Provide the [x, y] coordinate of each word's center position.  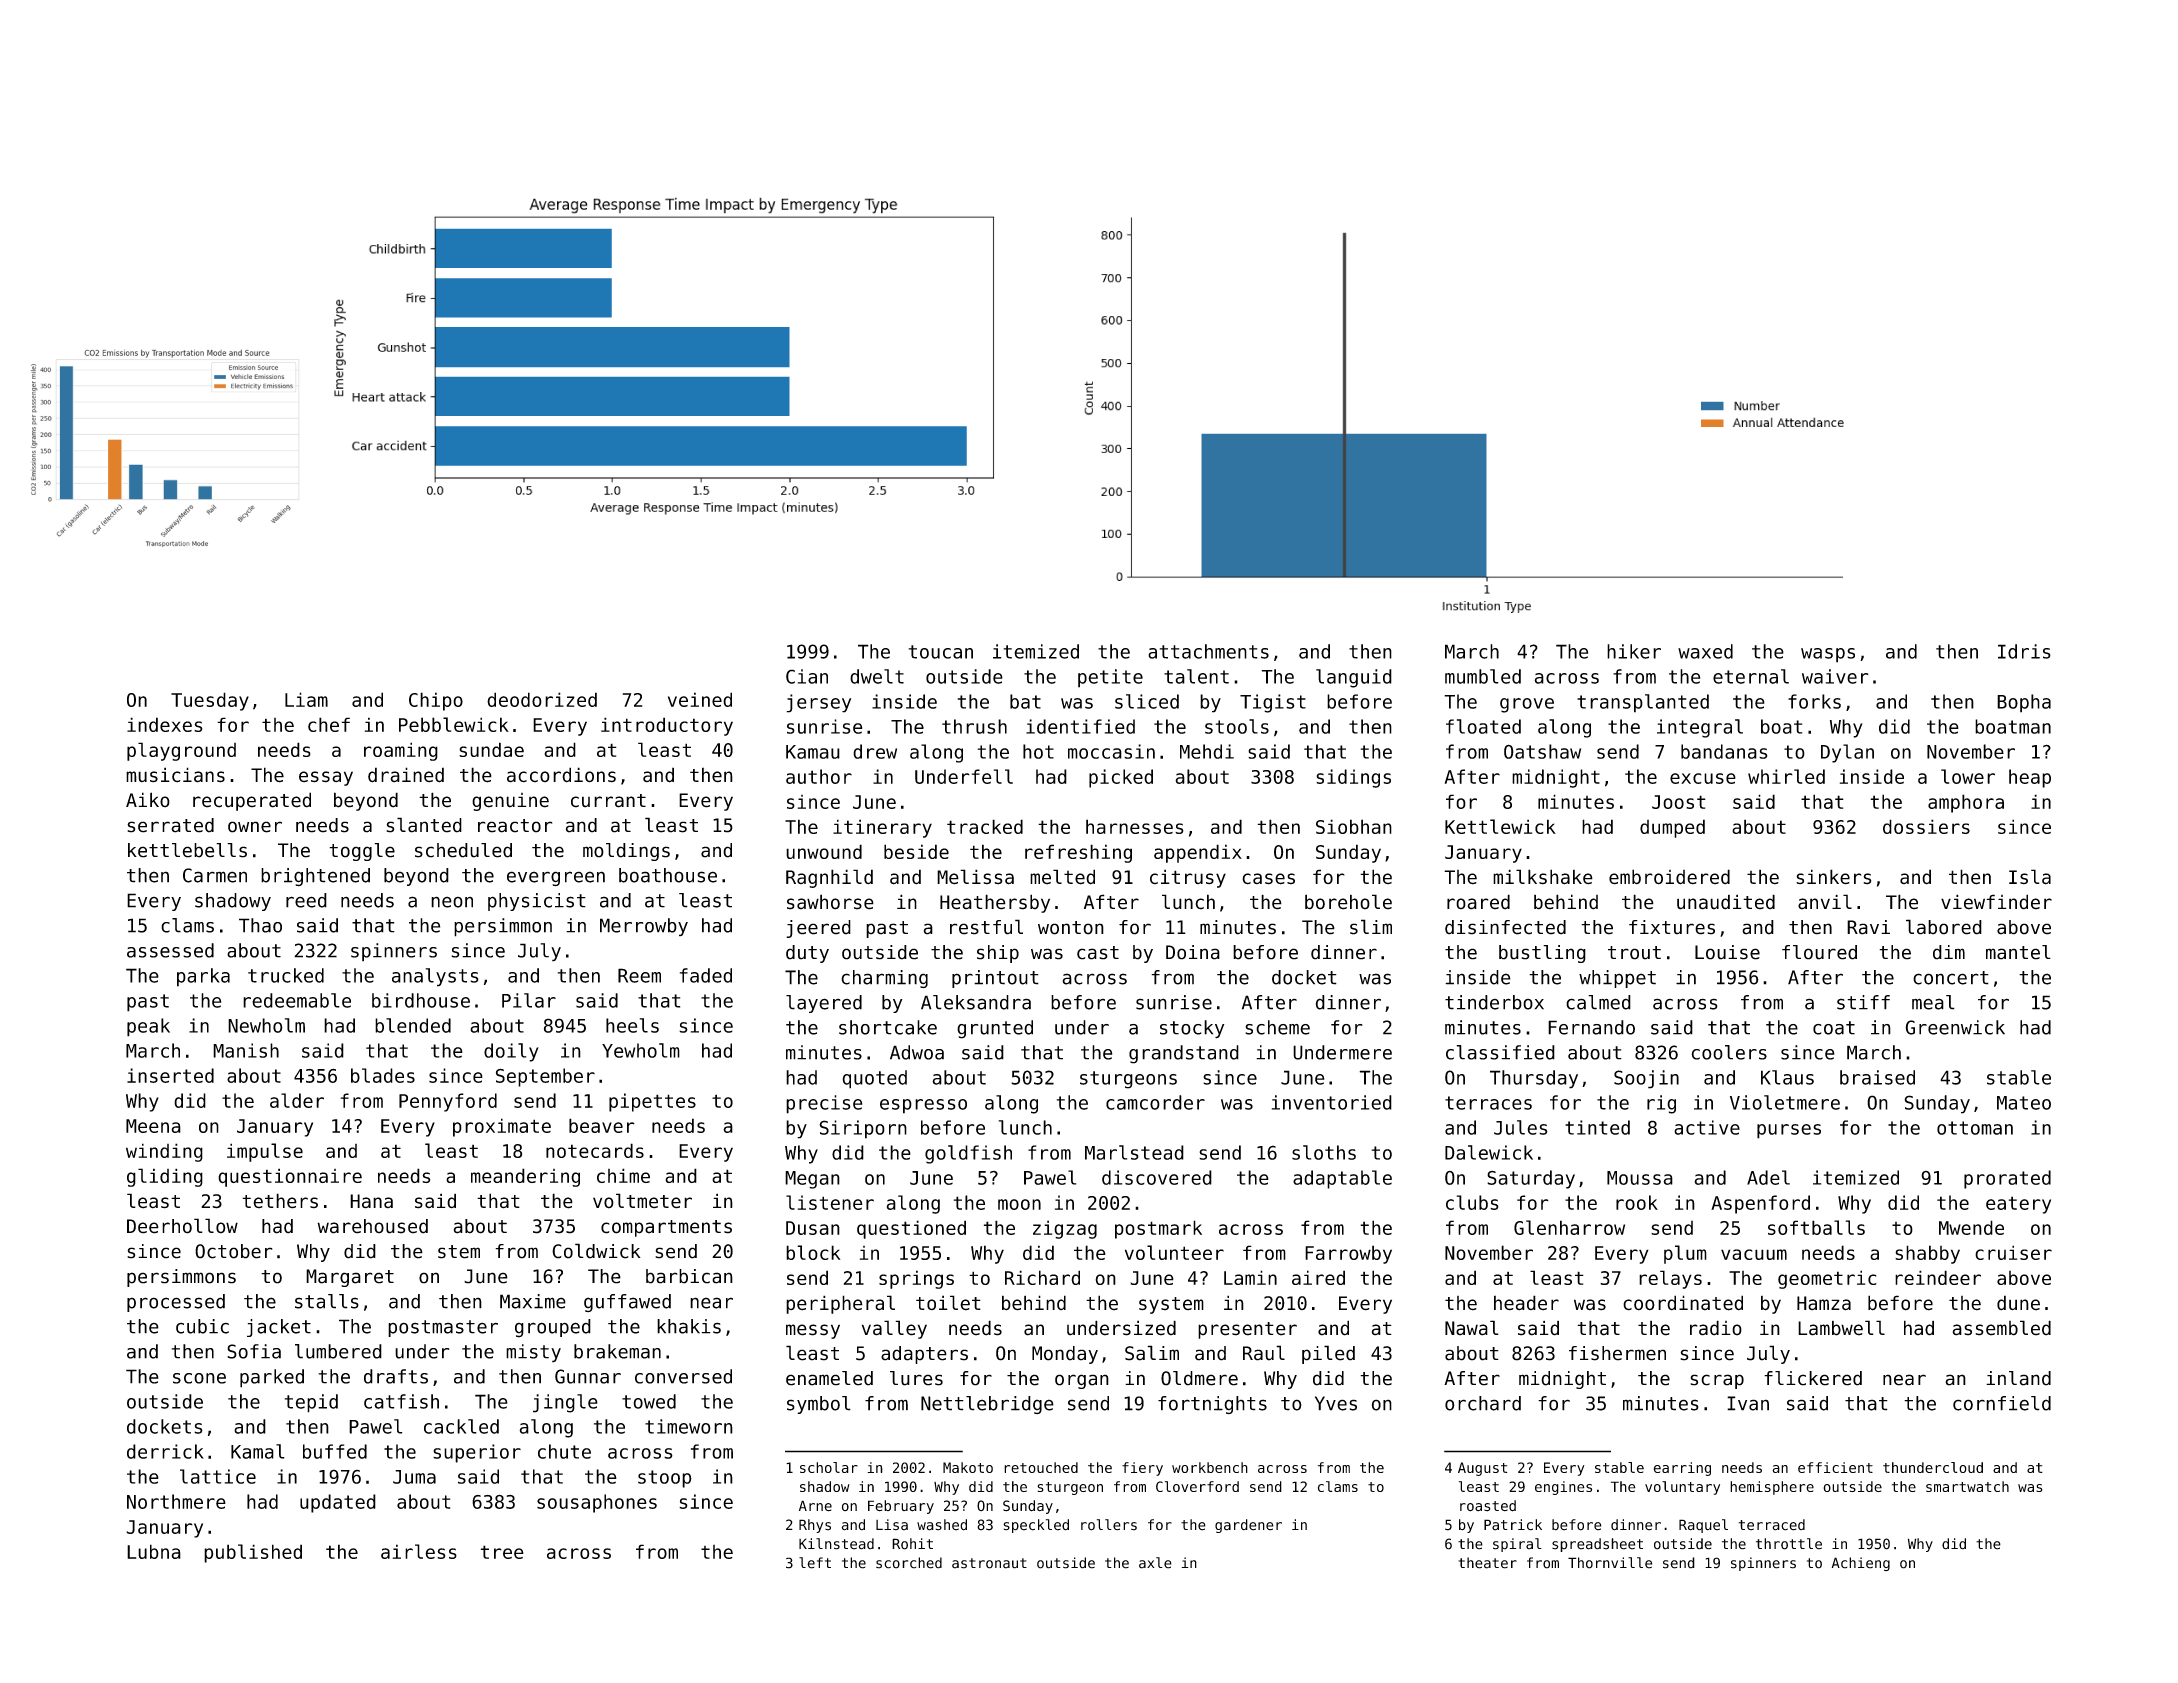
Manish [246, 1050]
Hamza [1824, 1303]
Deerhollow [182, 1226]
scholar [829, 1467]
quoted [874, 1079]
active [1707, 1127]
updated [338, 1503]
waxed [1705, 651]
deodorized [542, 699]
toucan [941, 652]
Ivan [1748, 1403]
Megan [812, 1180]
